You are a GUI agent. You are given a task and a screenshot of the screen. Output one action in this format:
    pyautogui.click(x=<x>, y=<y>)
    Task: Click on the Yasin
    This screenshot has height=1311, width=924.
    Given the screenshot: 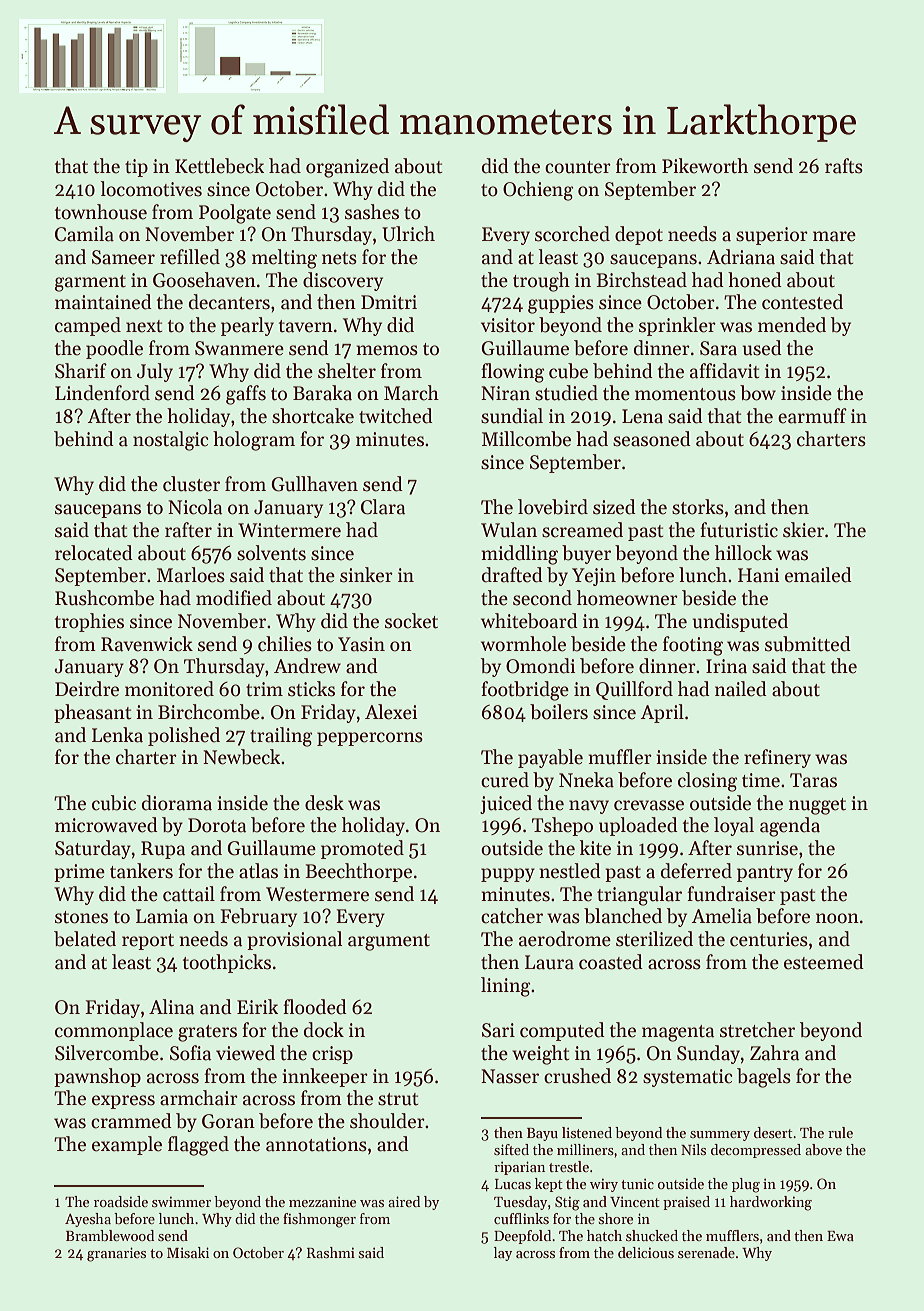 What is the action you would take?
    pyautogui.click(x=361, y=644)
